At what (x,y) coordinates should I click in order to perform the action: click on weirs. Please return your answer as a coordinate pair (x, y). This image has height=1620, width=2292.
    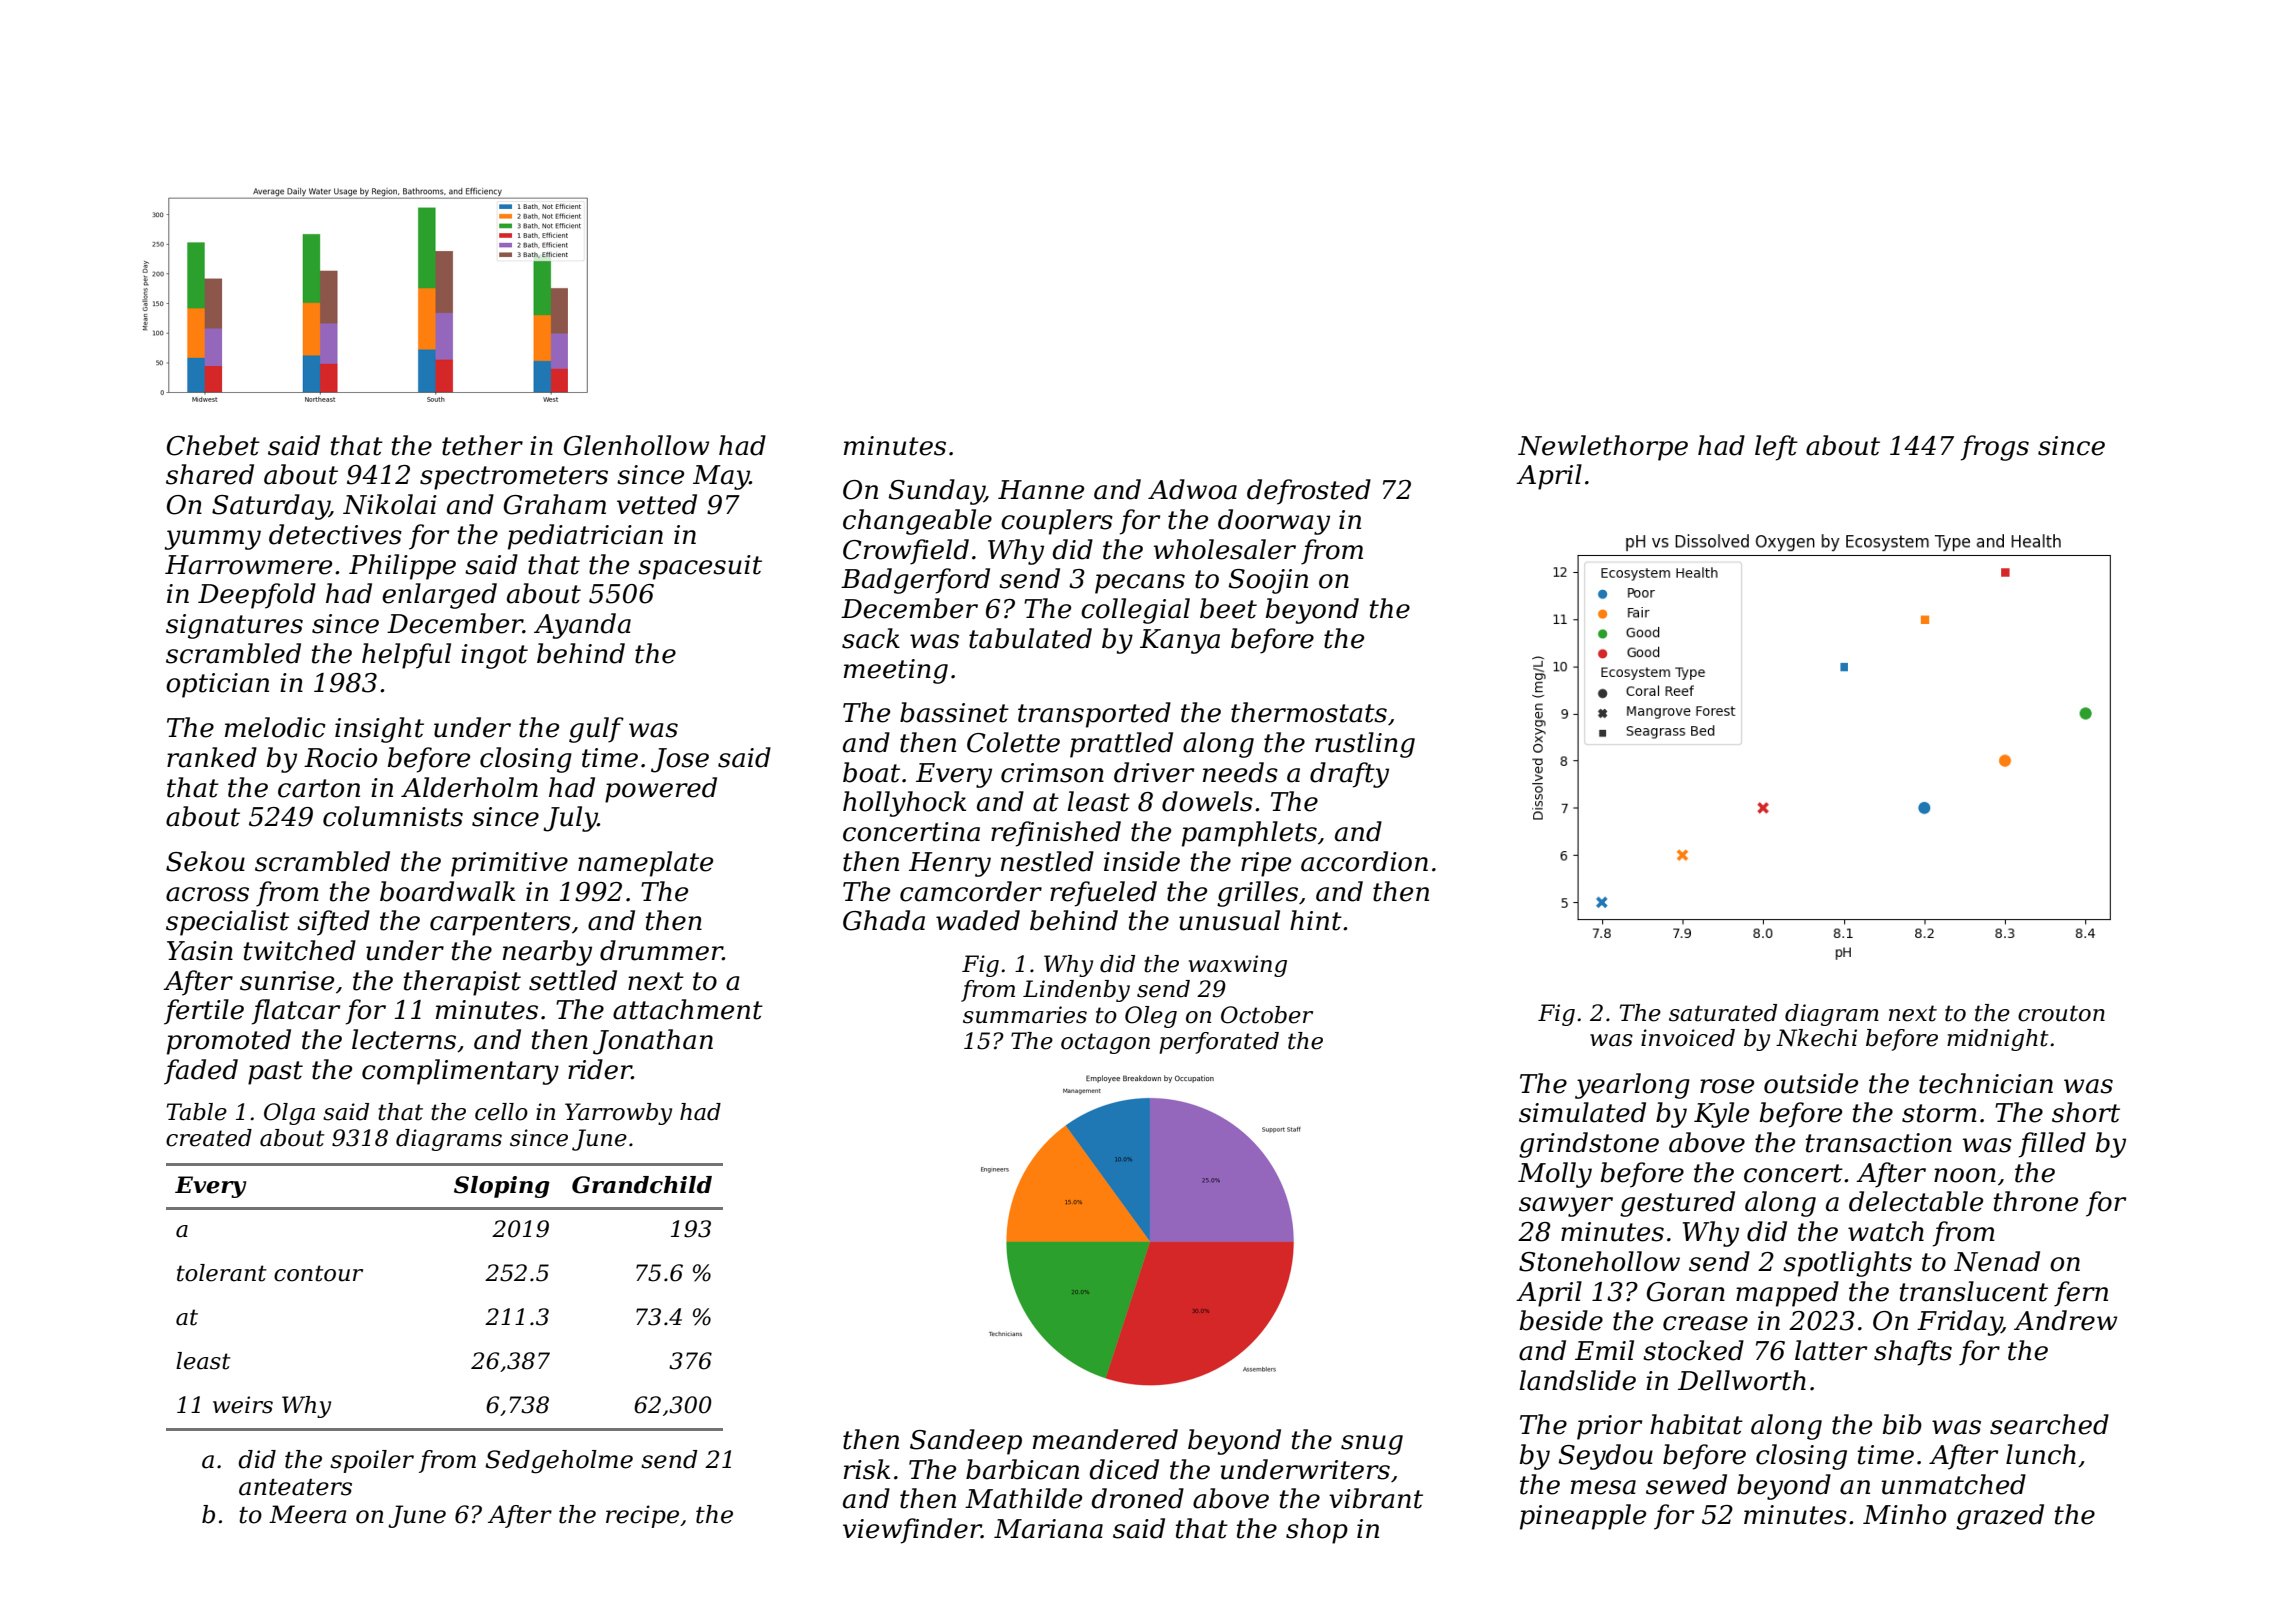
    Looking at the image, I should click on (243, 1405).
